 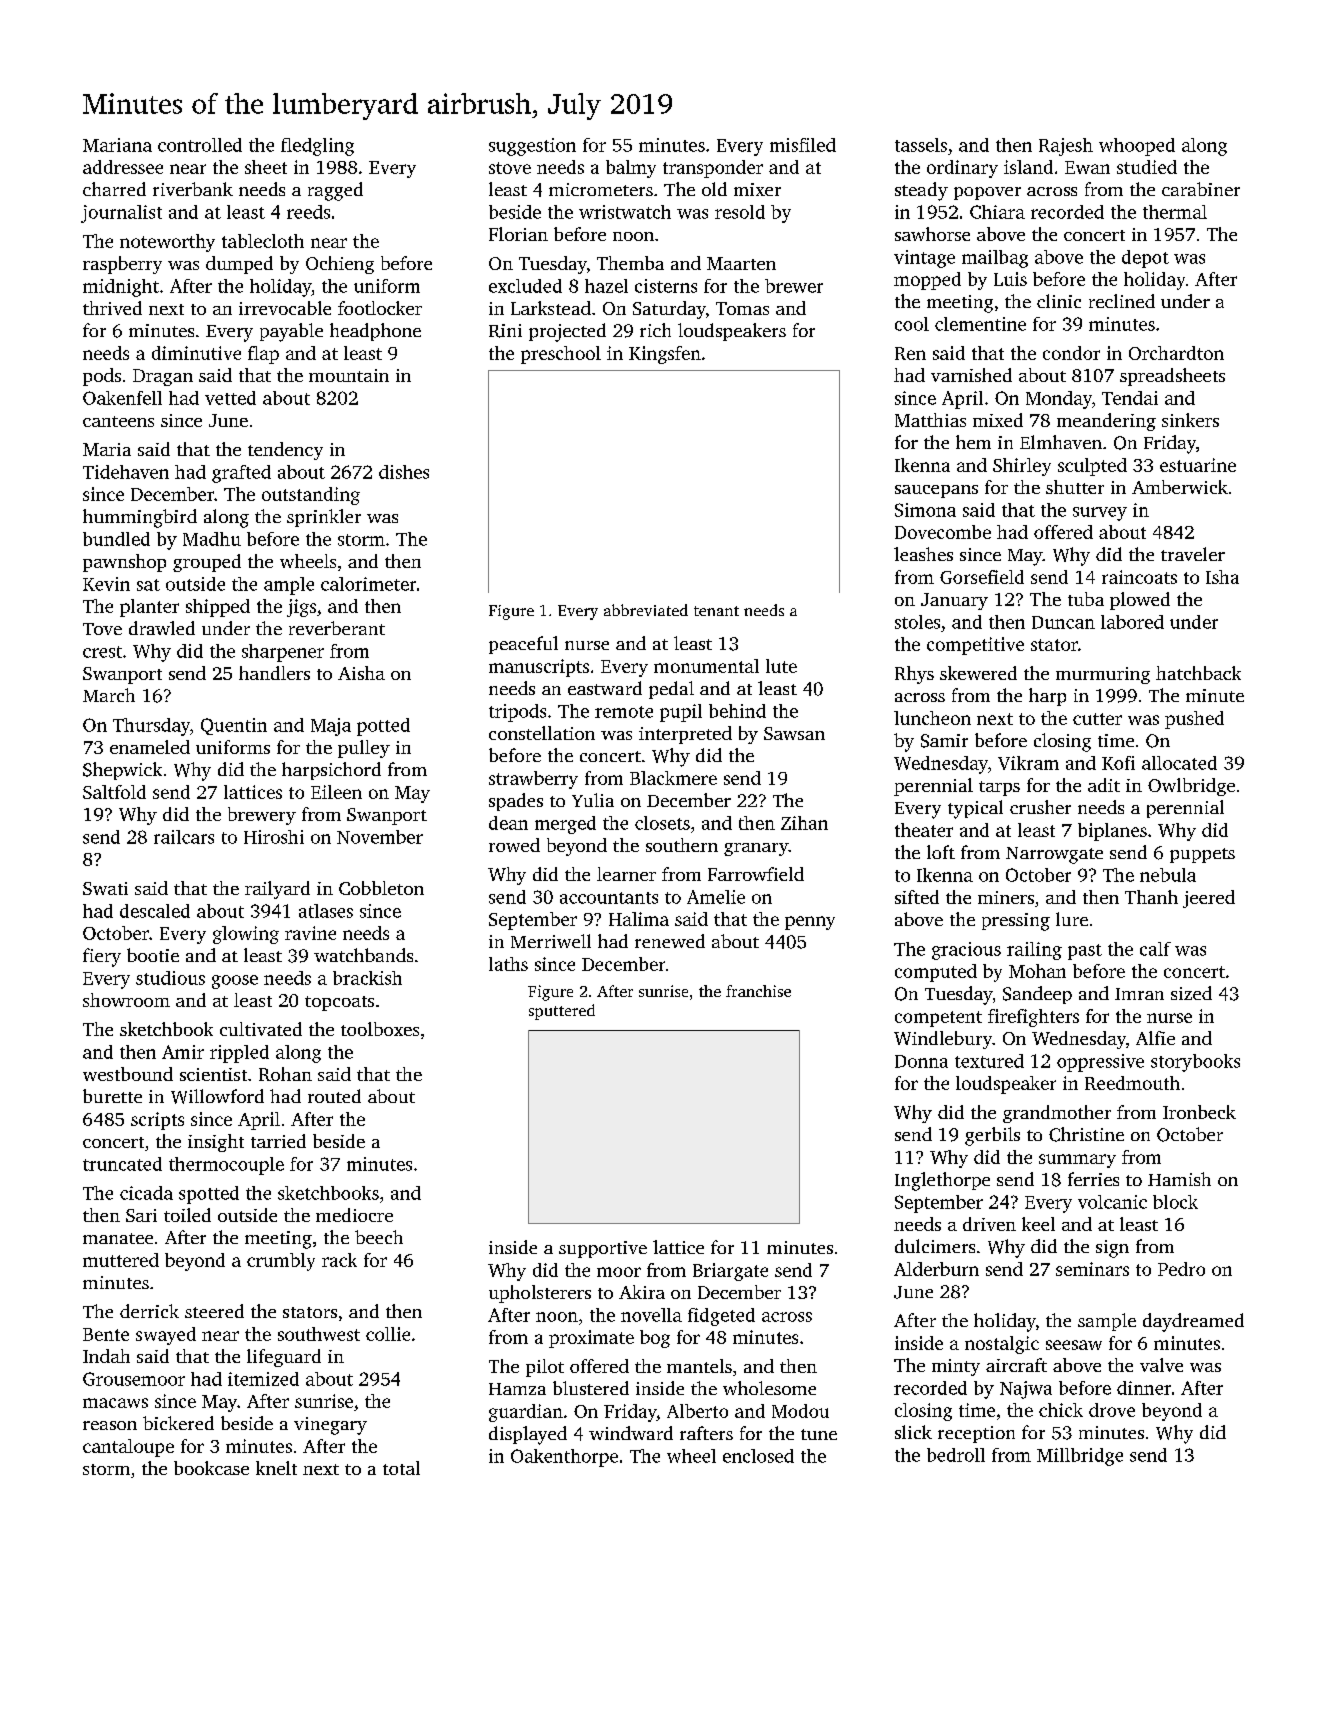 I want to click on novella, so click(x=651, y=1315).
